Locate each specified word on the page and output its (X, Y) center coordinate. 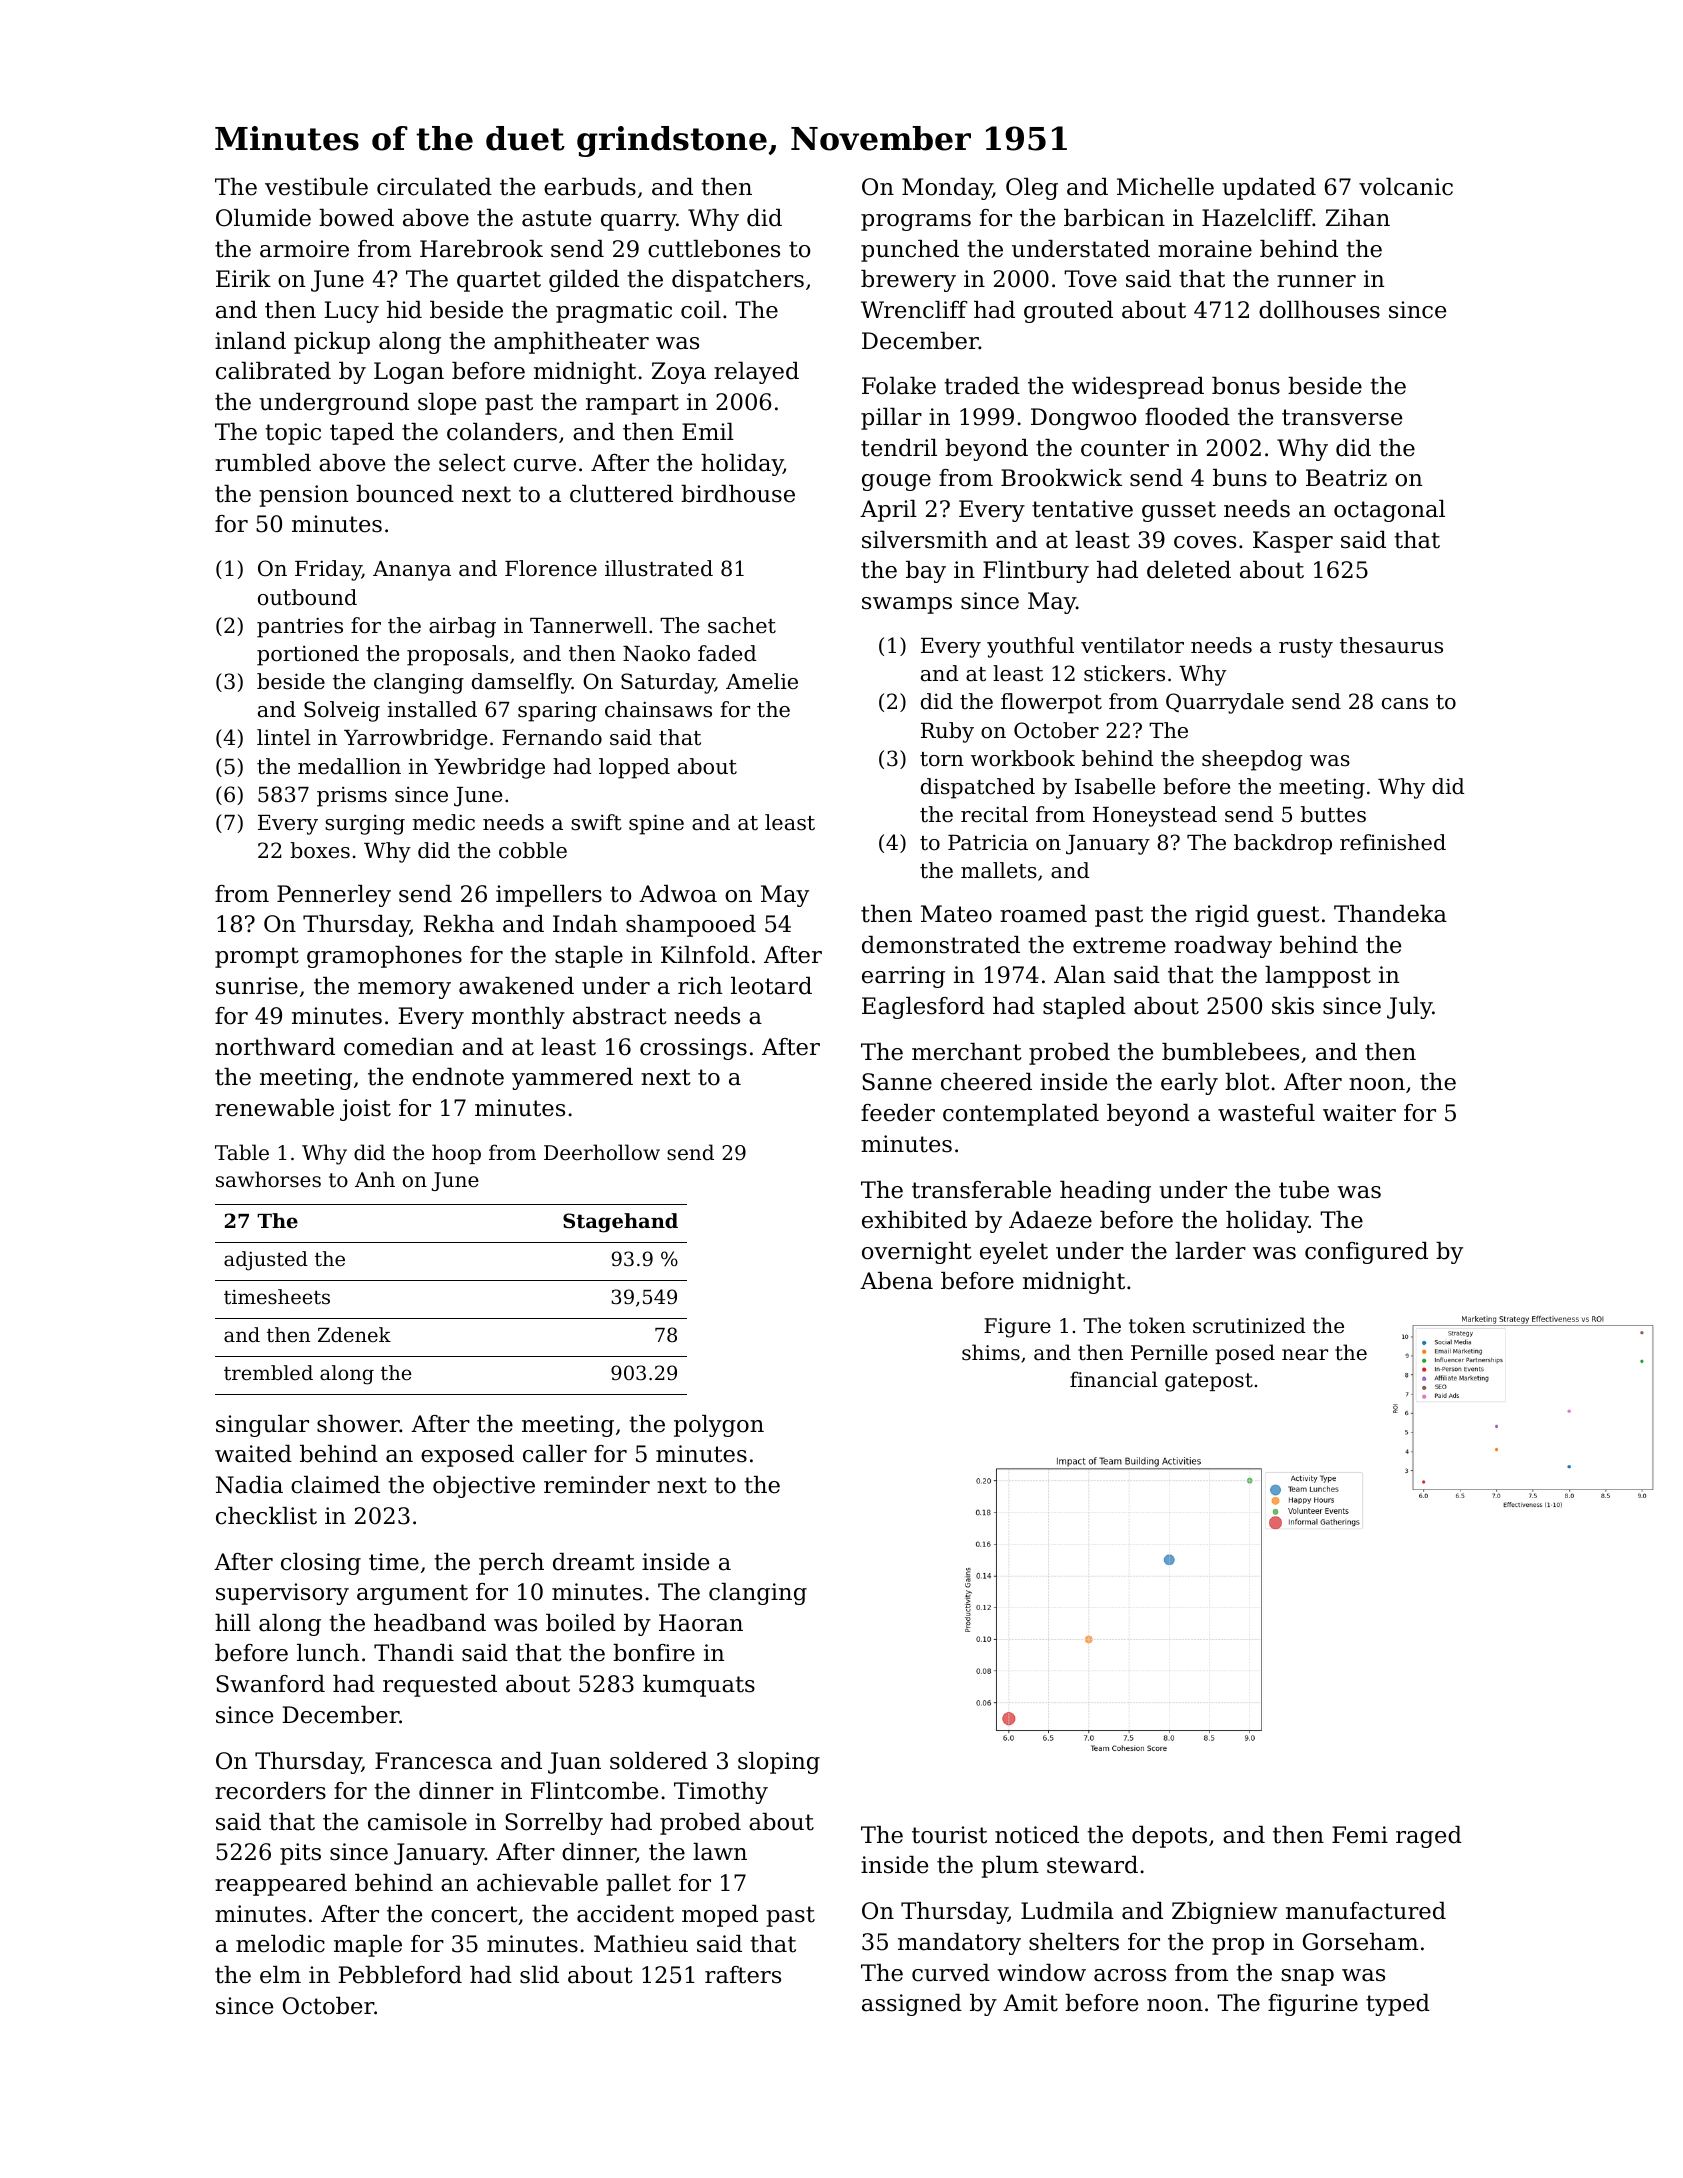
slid (539, 1975)
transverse (1342, 417)
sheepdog (1252, 760)
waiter (1359, 1113)
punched (910, 251)
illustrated (659, 568)
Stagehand (620, 1223)
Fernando (552, 737)
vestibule (316, 187)
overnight (917, 1253)
